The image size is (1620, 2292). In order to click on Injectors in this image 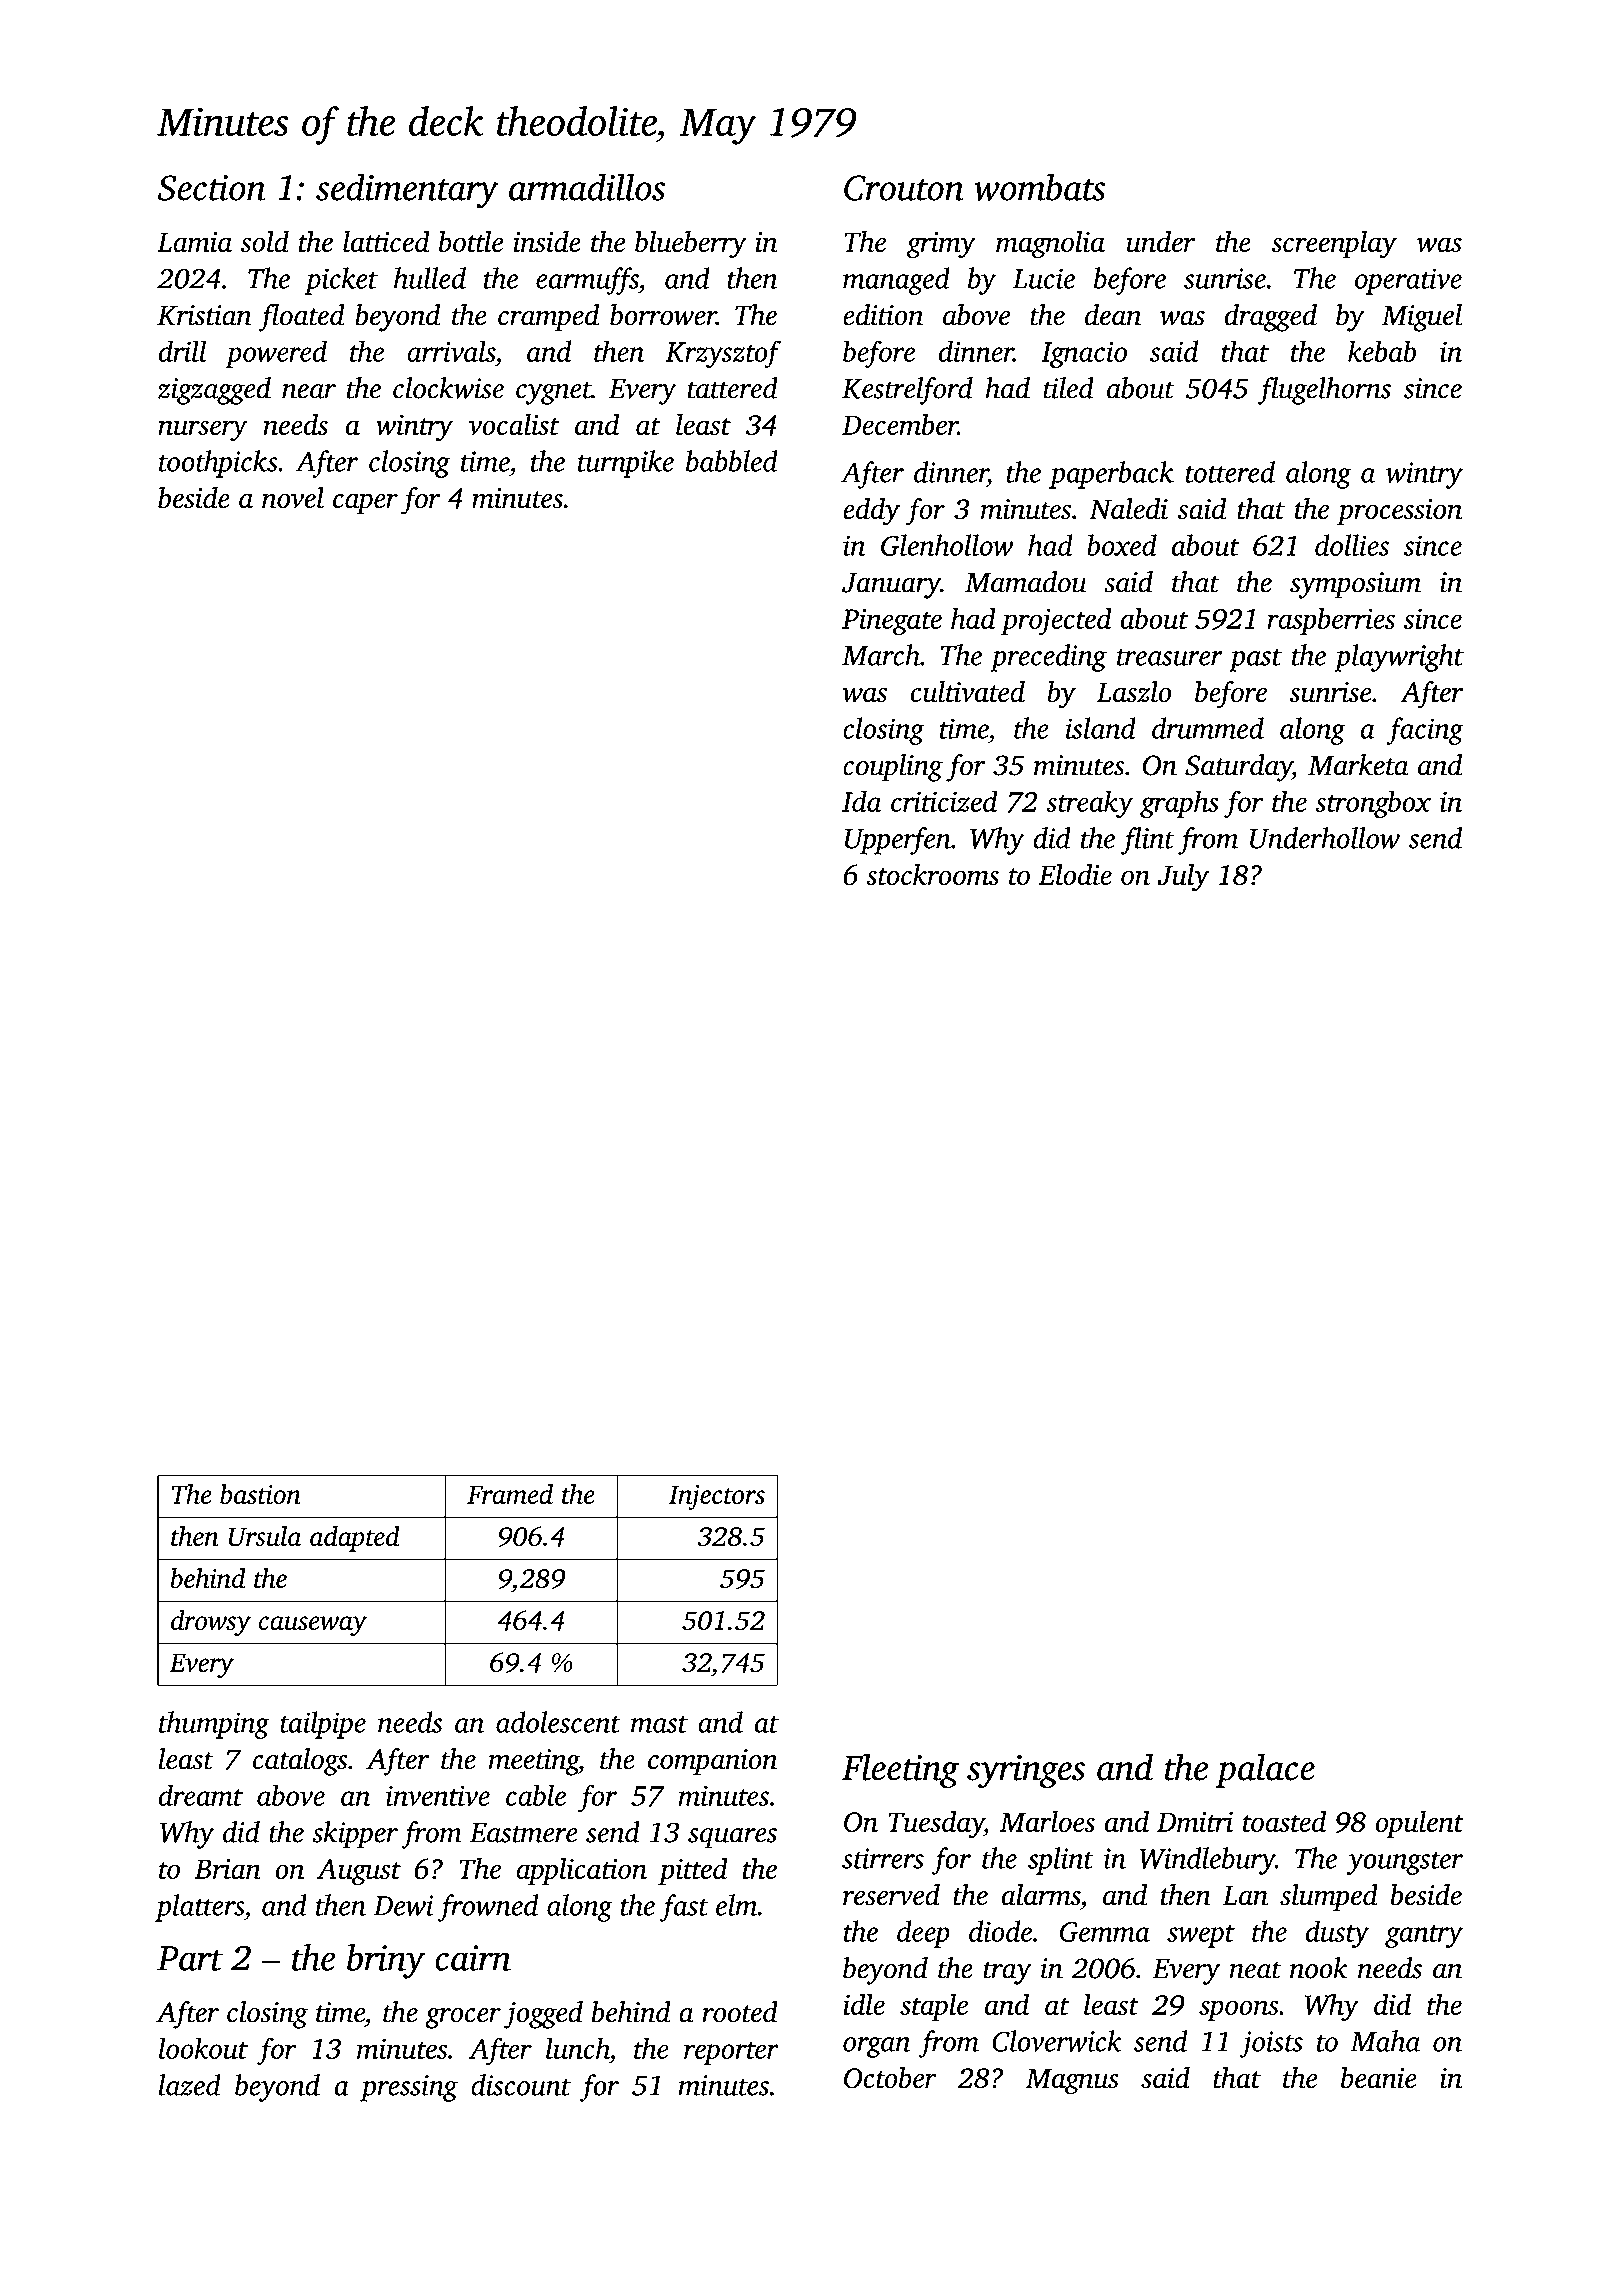, I will do `click(717, 1497)`.
